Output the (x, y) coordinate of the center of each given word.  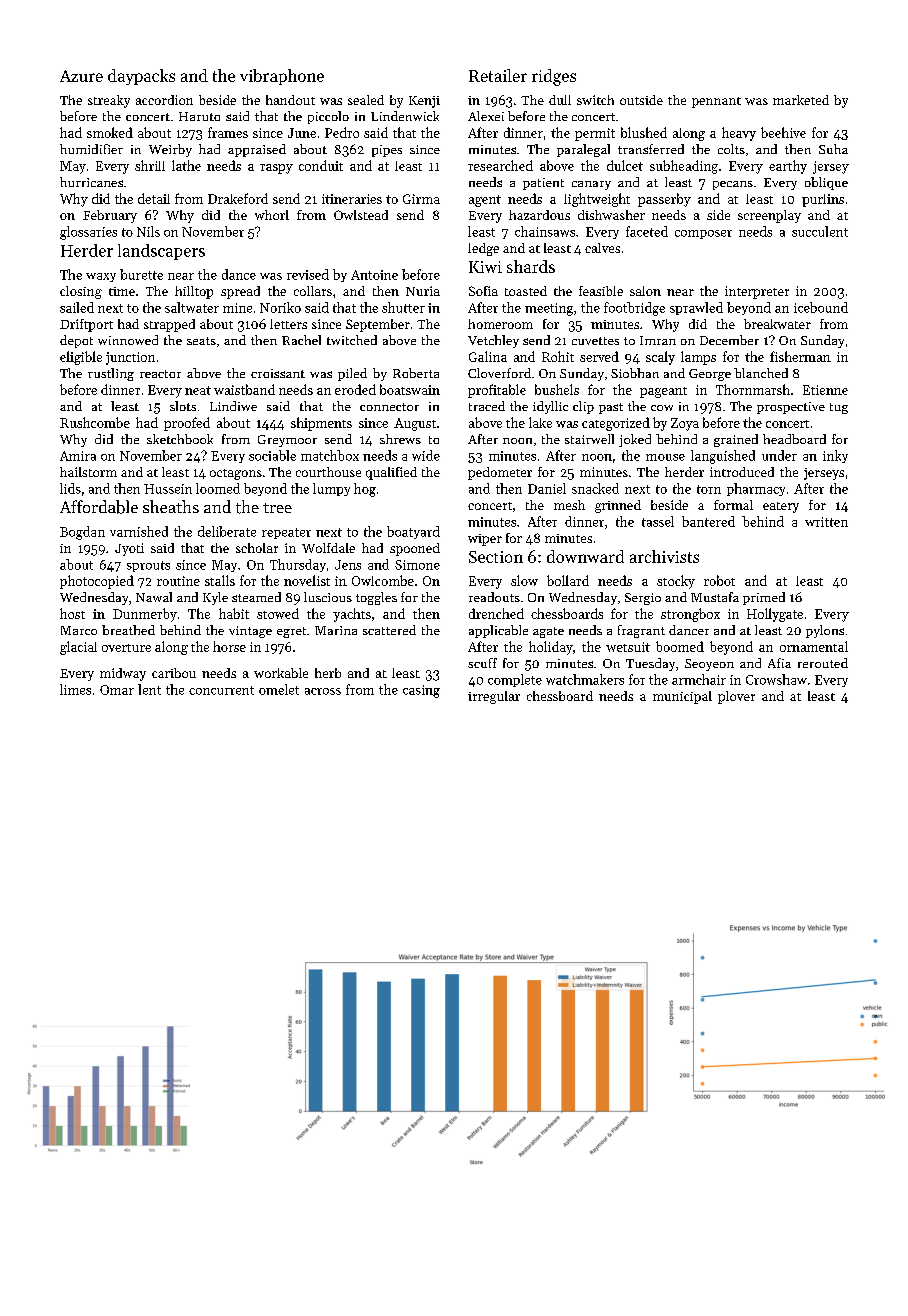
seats (201, 341)
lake (540, 422)
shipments (321, 424)
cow (662, 408)
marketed (801, 100)
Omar (117, 690)
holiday (551, 648)
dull (560, 100)
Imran (658, 340)
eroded (355, 389)
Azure (81, 76)
